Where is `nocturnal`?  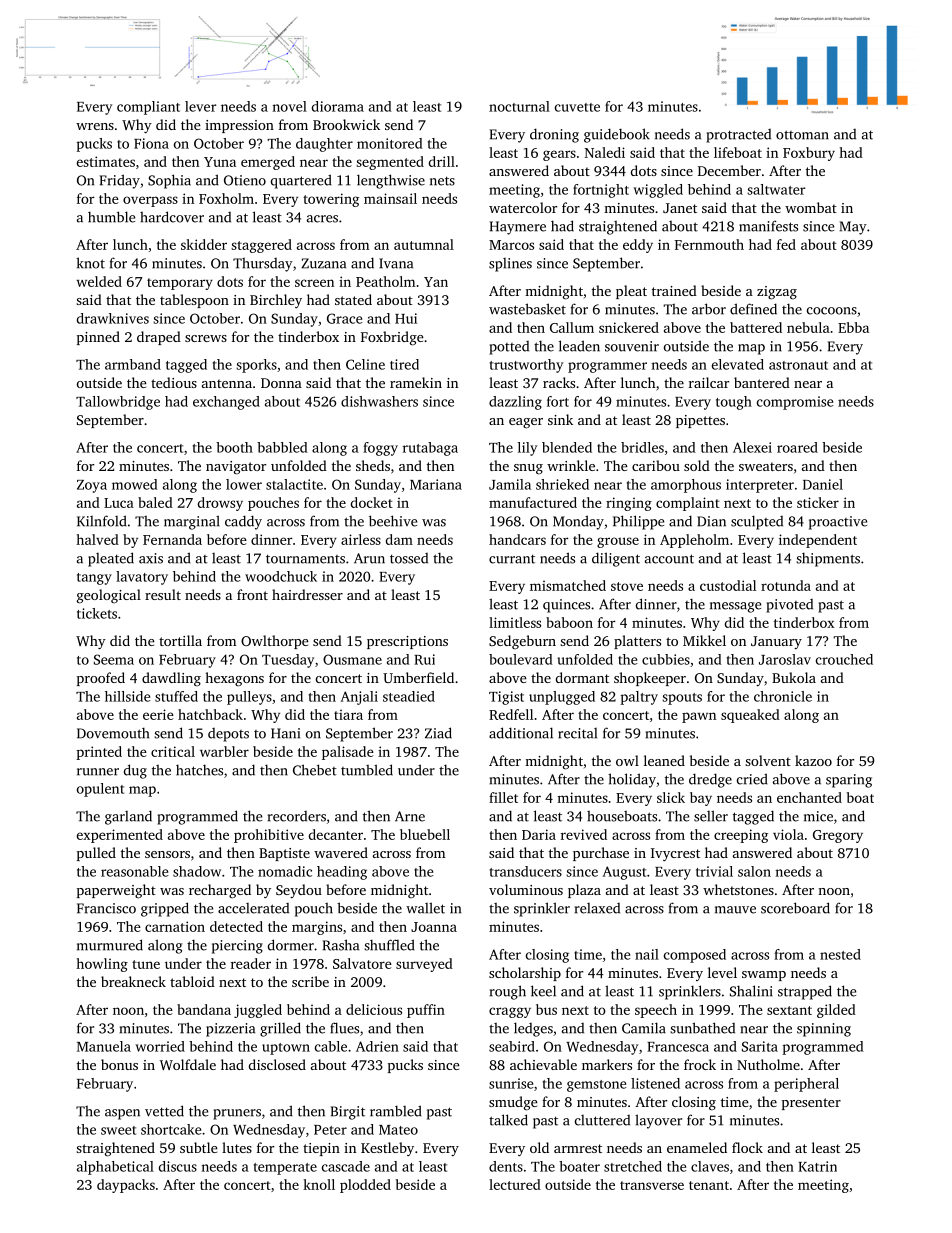 nocturnal is located at coordinates (519, 106).
